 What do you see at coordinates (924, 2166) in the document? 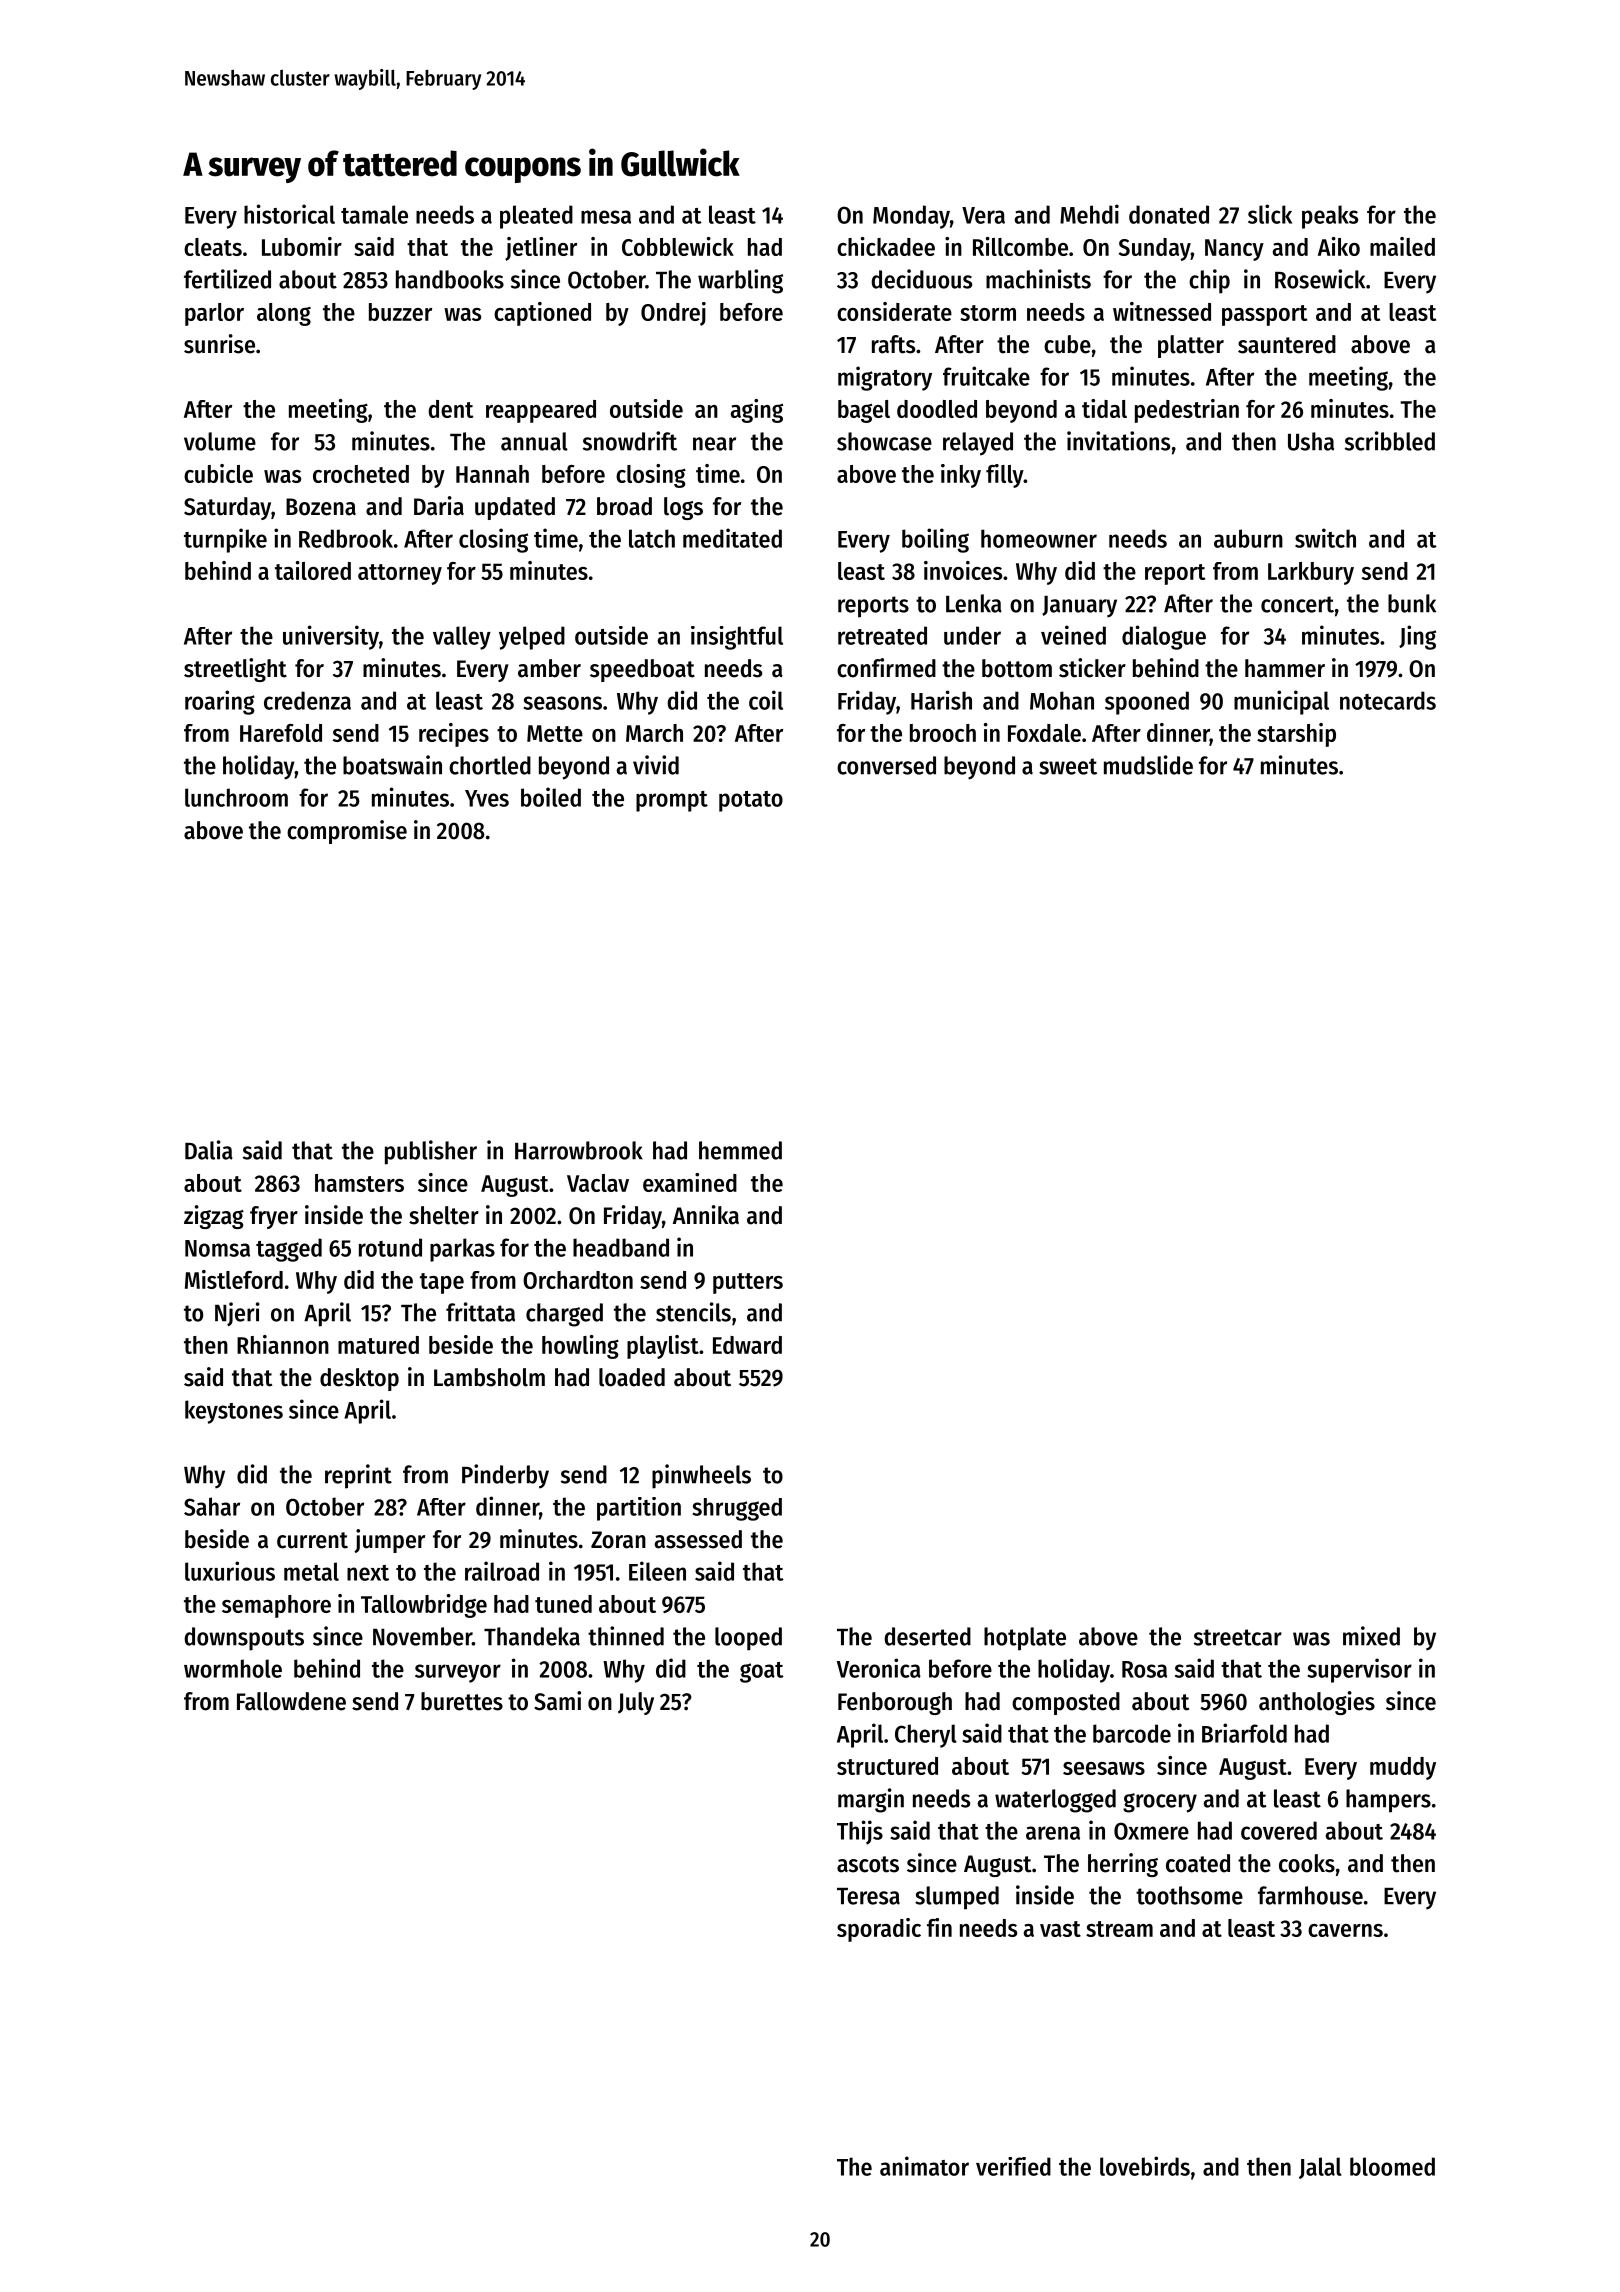
I see `animator` at bounding box center [924, 2166].
